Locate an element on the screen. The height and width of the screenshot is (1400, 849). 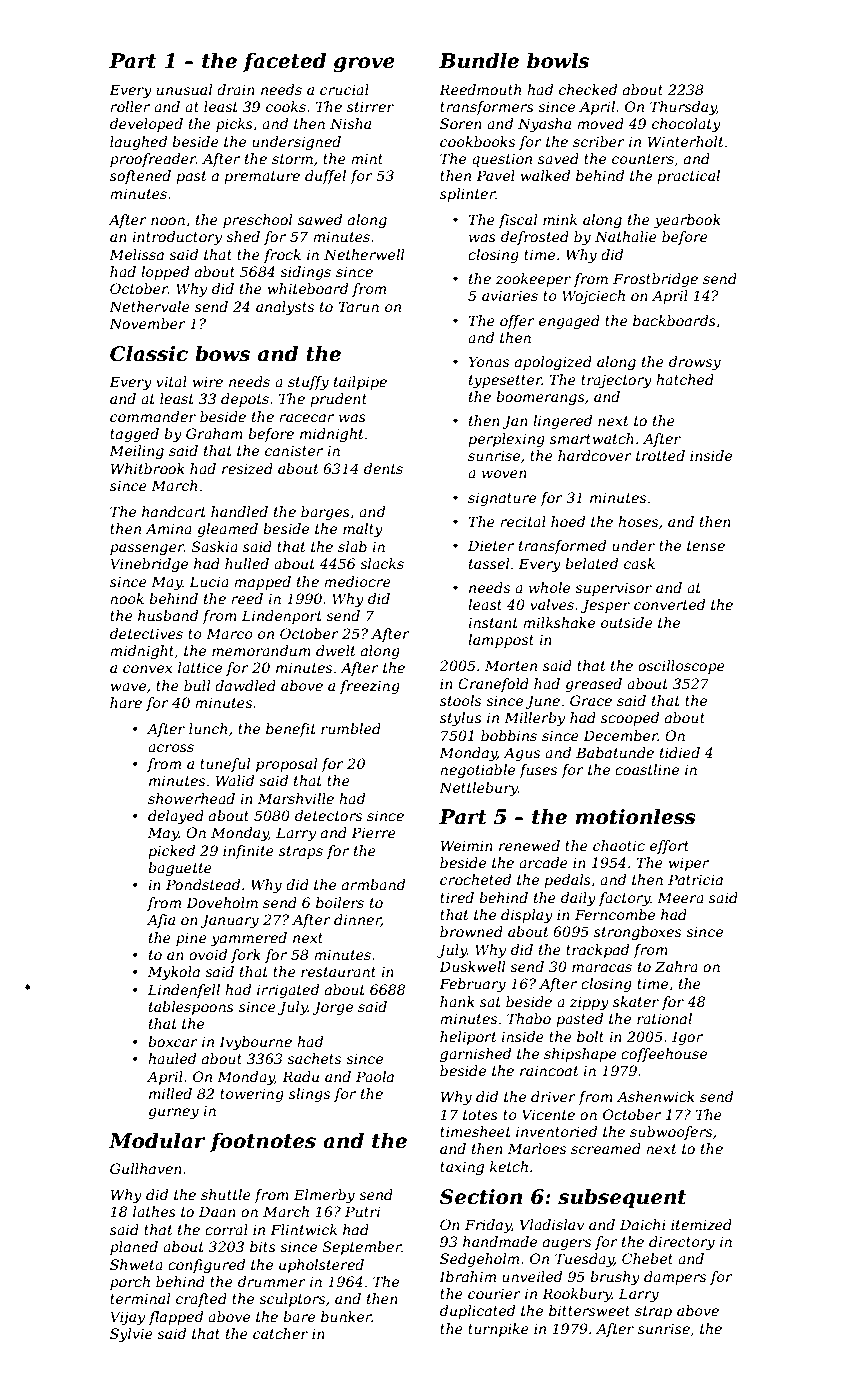
woven is located at coordinates (504, 474).
